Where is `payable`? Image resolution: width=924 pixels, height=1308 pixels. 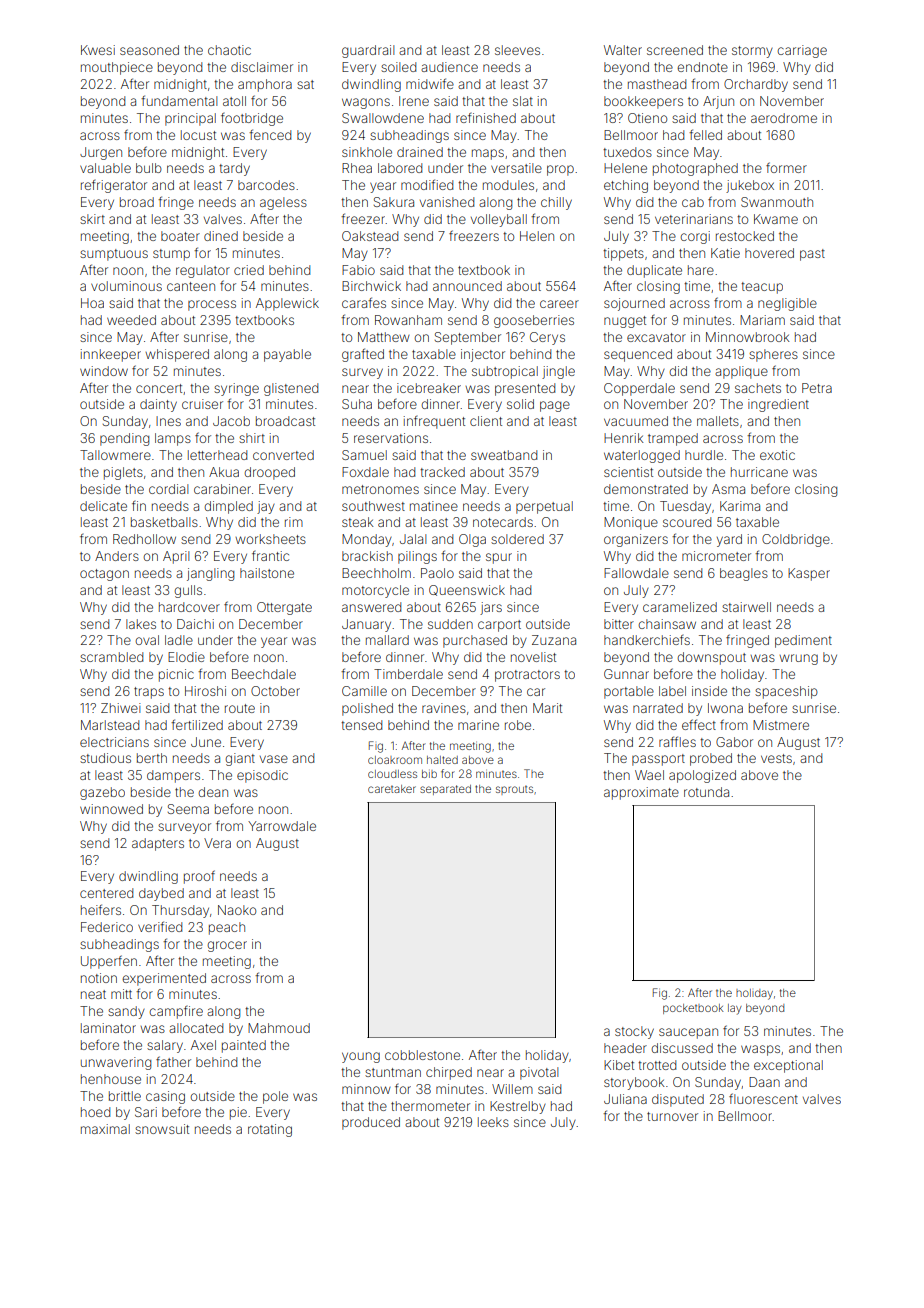
payable is located at coordinates (287, 355).
